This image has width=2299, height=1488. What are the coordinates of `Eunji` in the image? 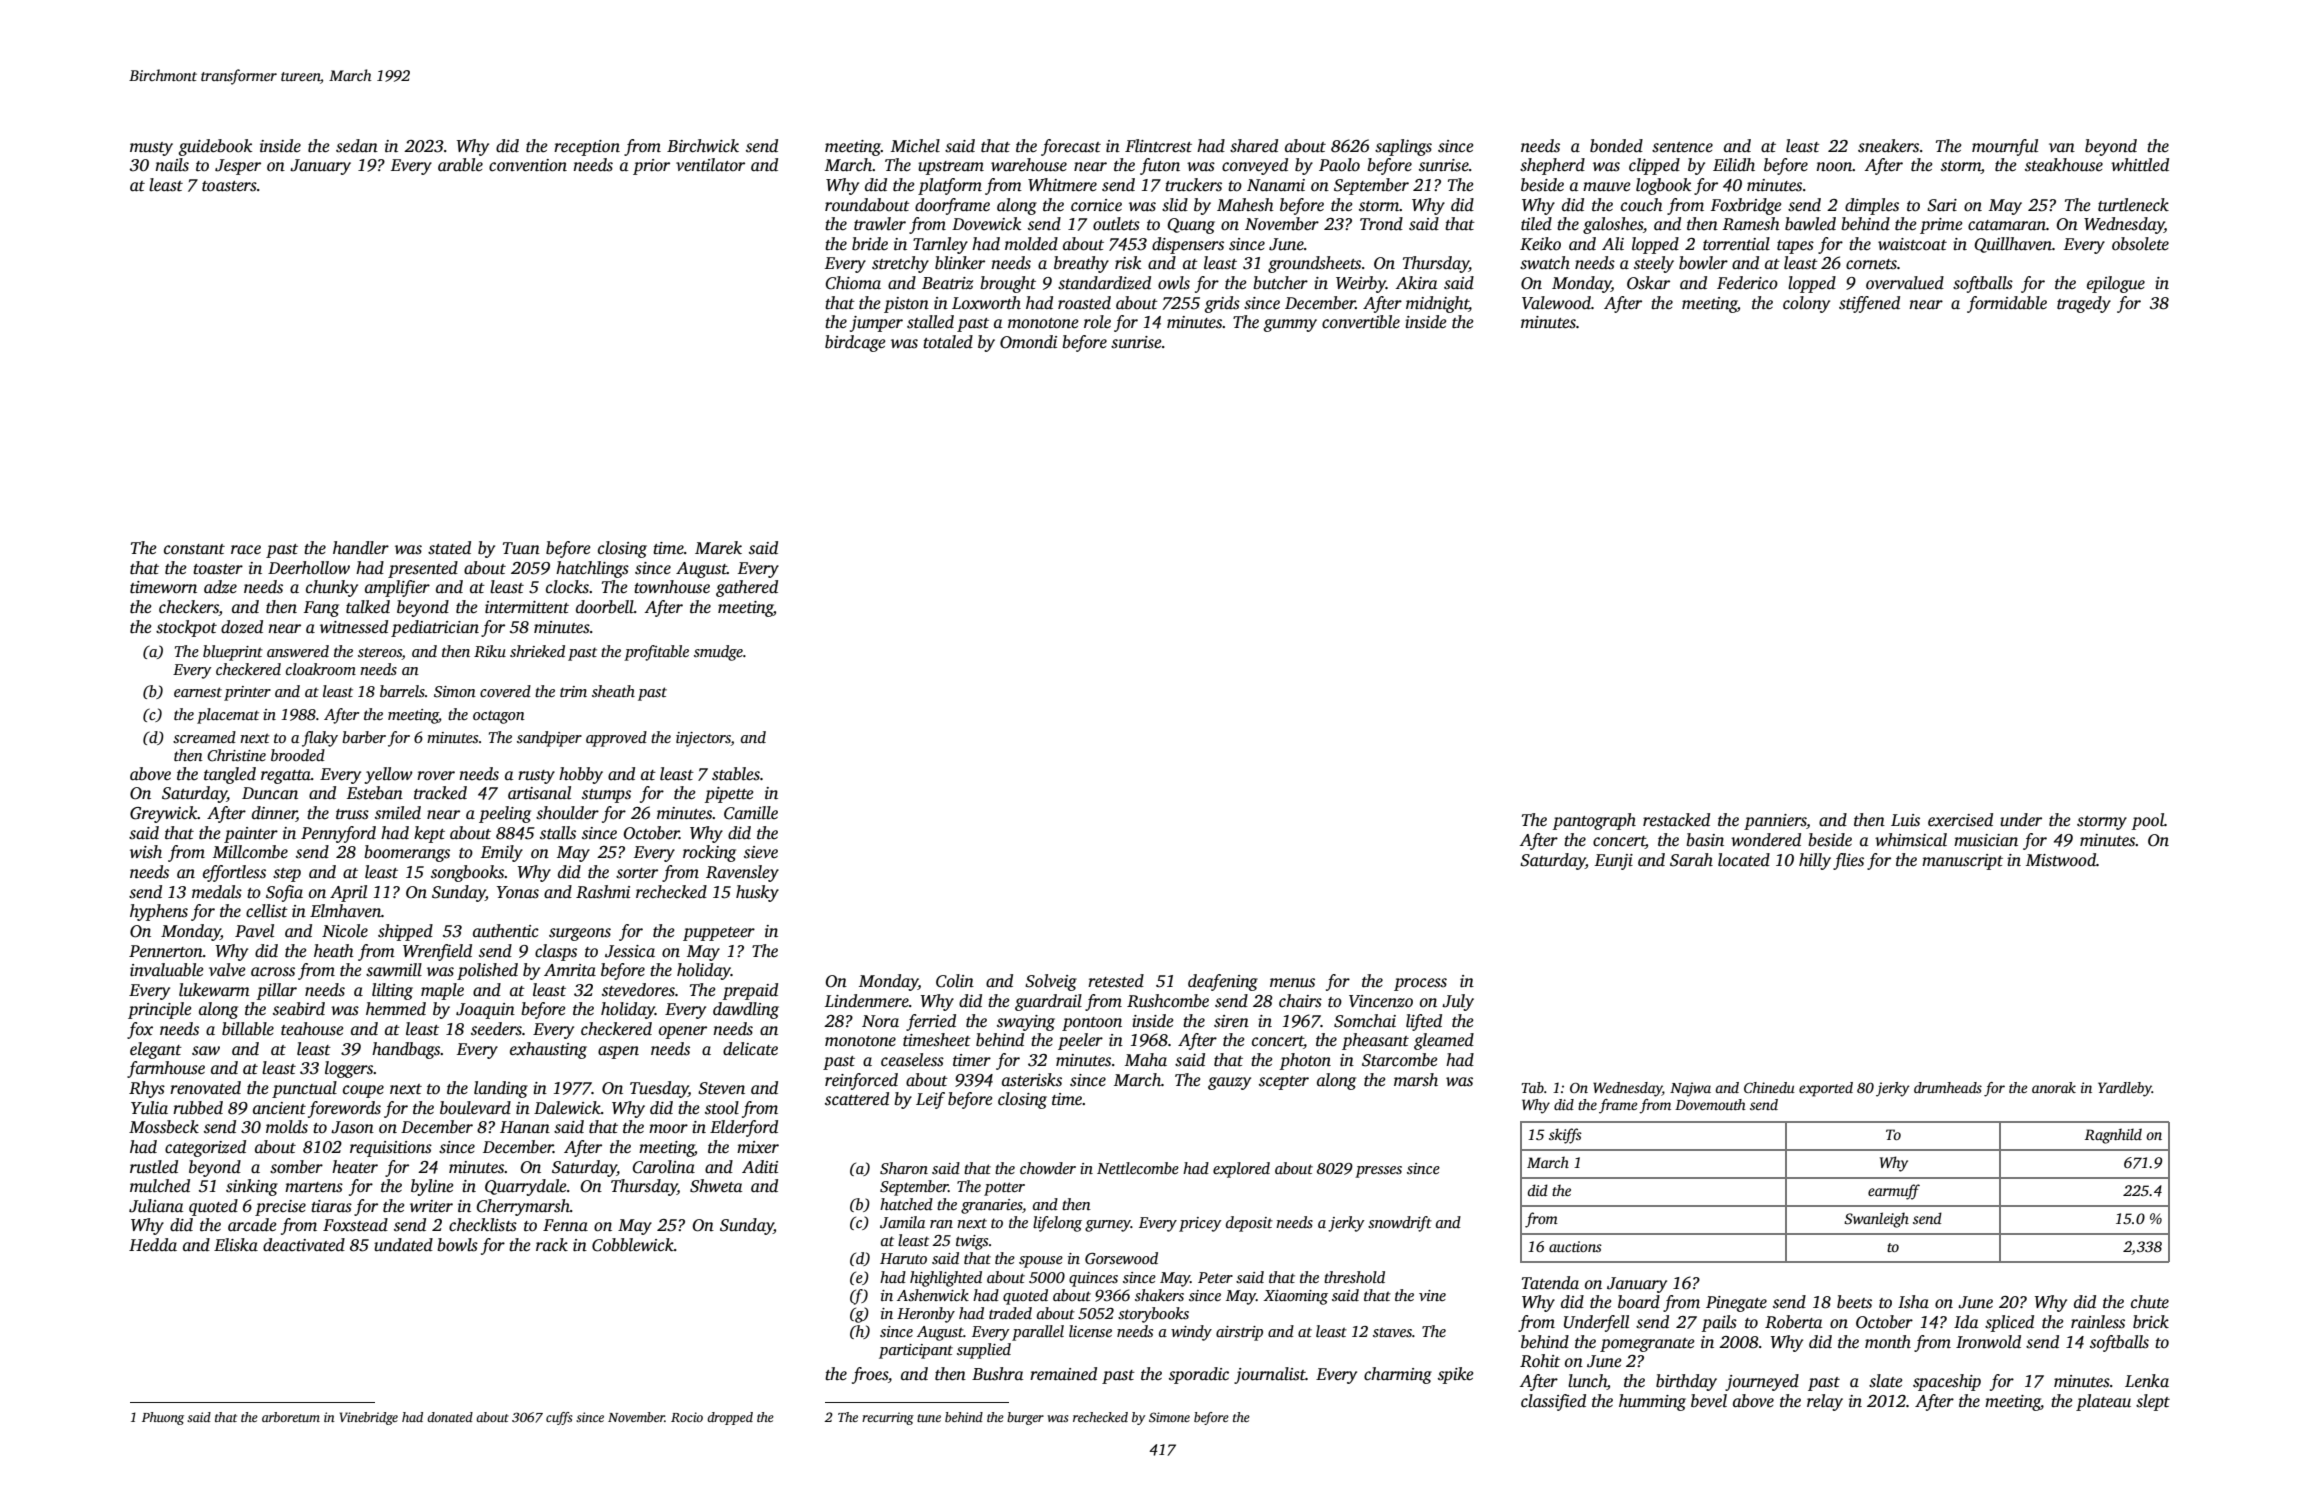 It's located at (1614, 862).
